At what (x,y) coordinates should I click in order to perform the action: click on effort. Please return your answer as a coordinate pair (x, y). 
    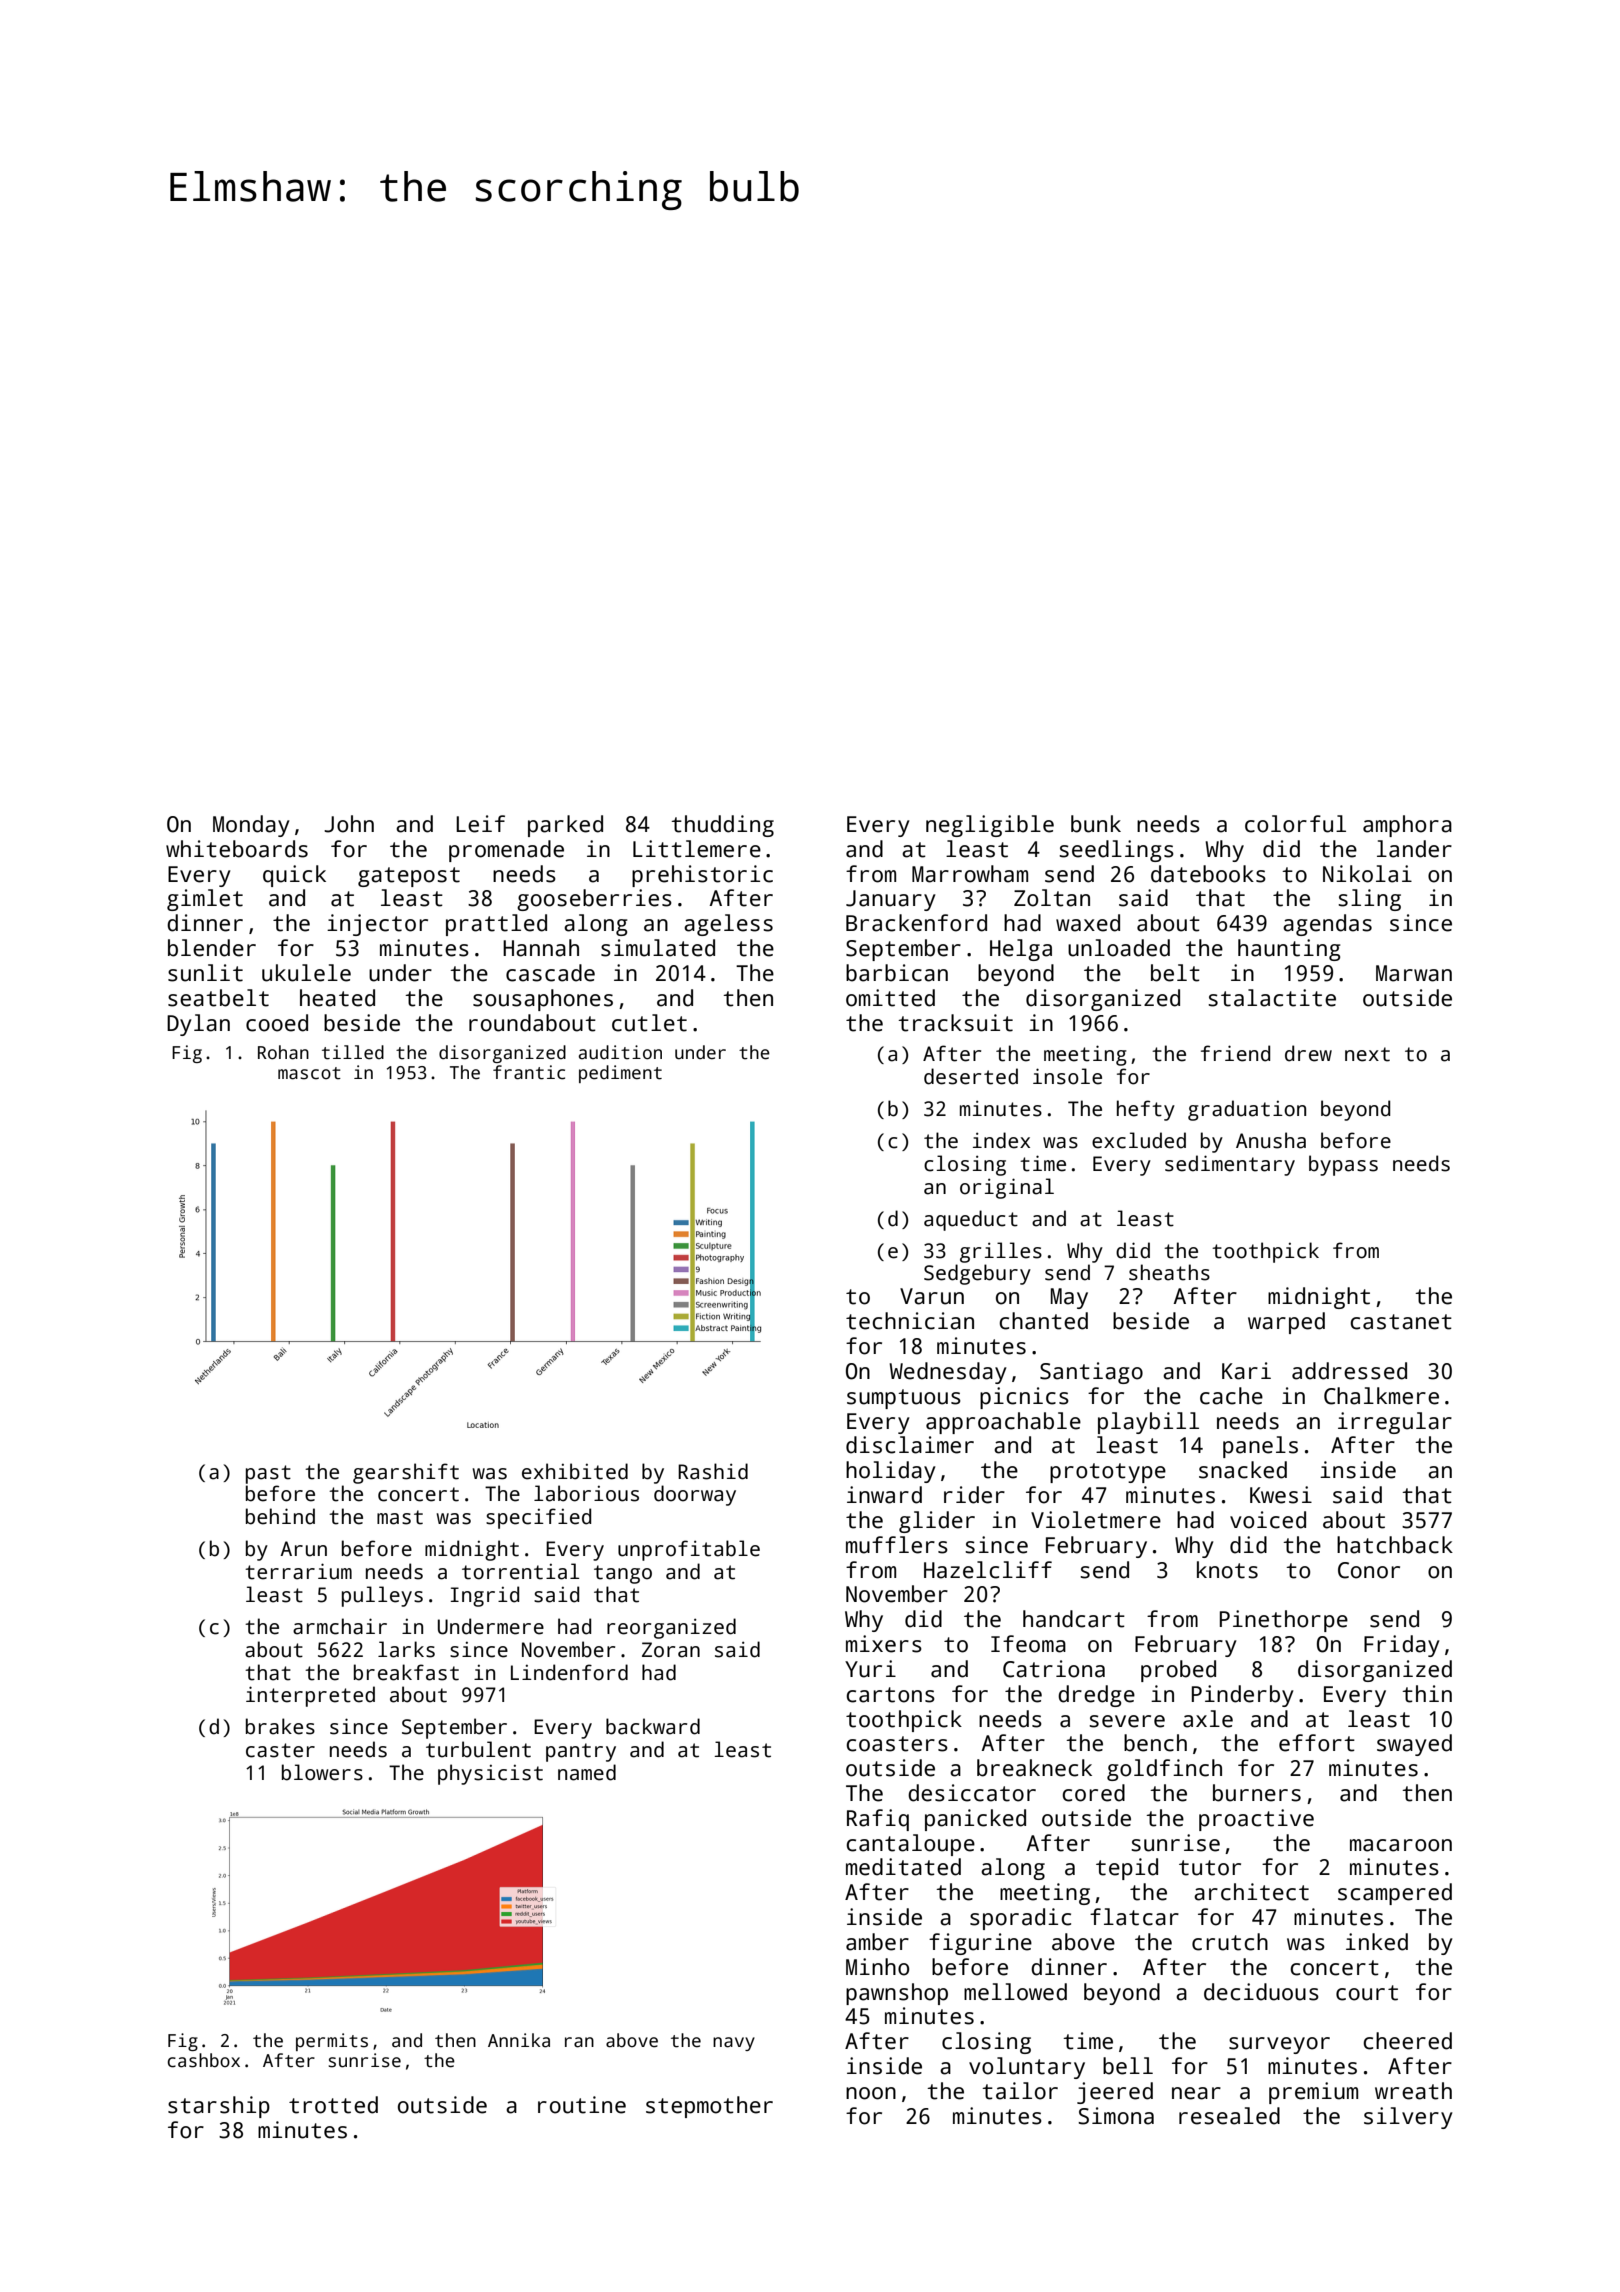
    Looking at the image, I should click on (1317, 1743).
